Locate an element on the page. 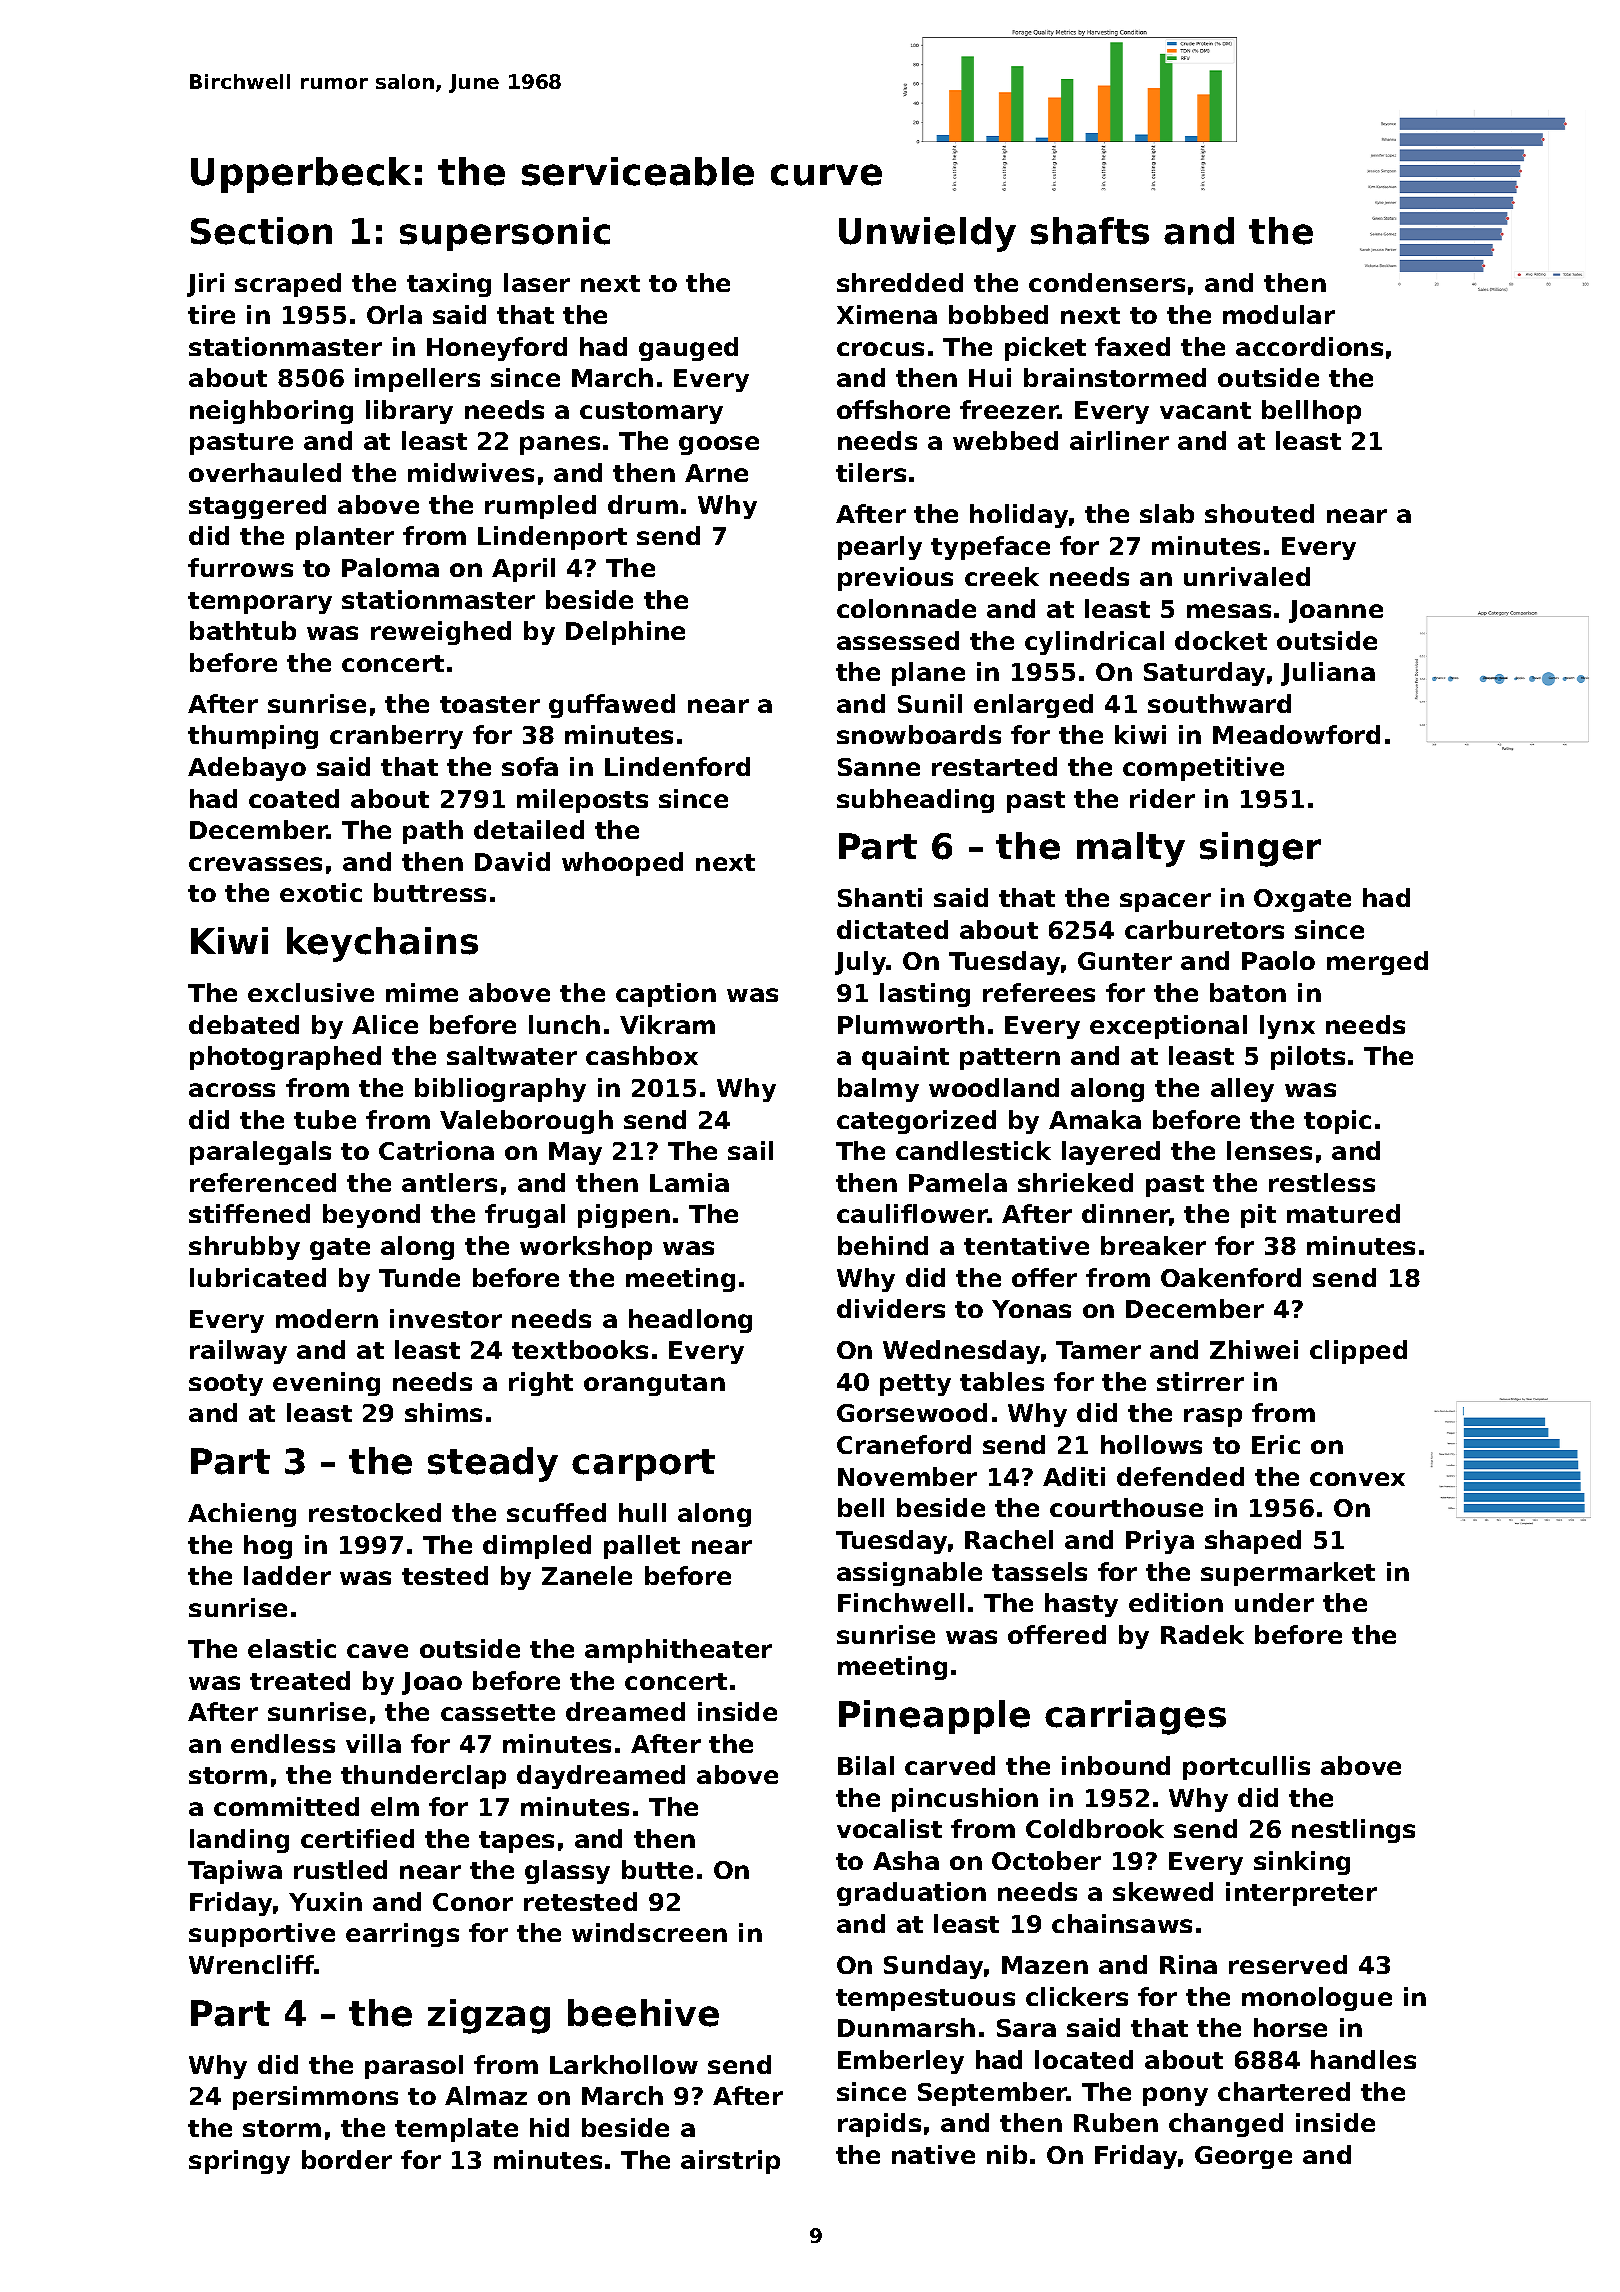 This document has height=2292, width=1620. Lamia is located at coordinates (689, 1182).
